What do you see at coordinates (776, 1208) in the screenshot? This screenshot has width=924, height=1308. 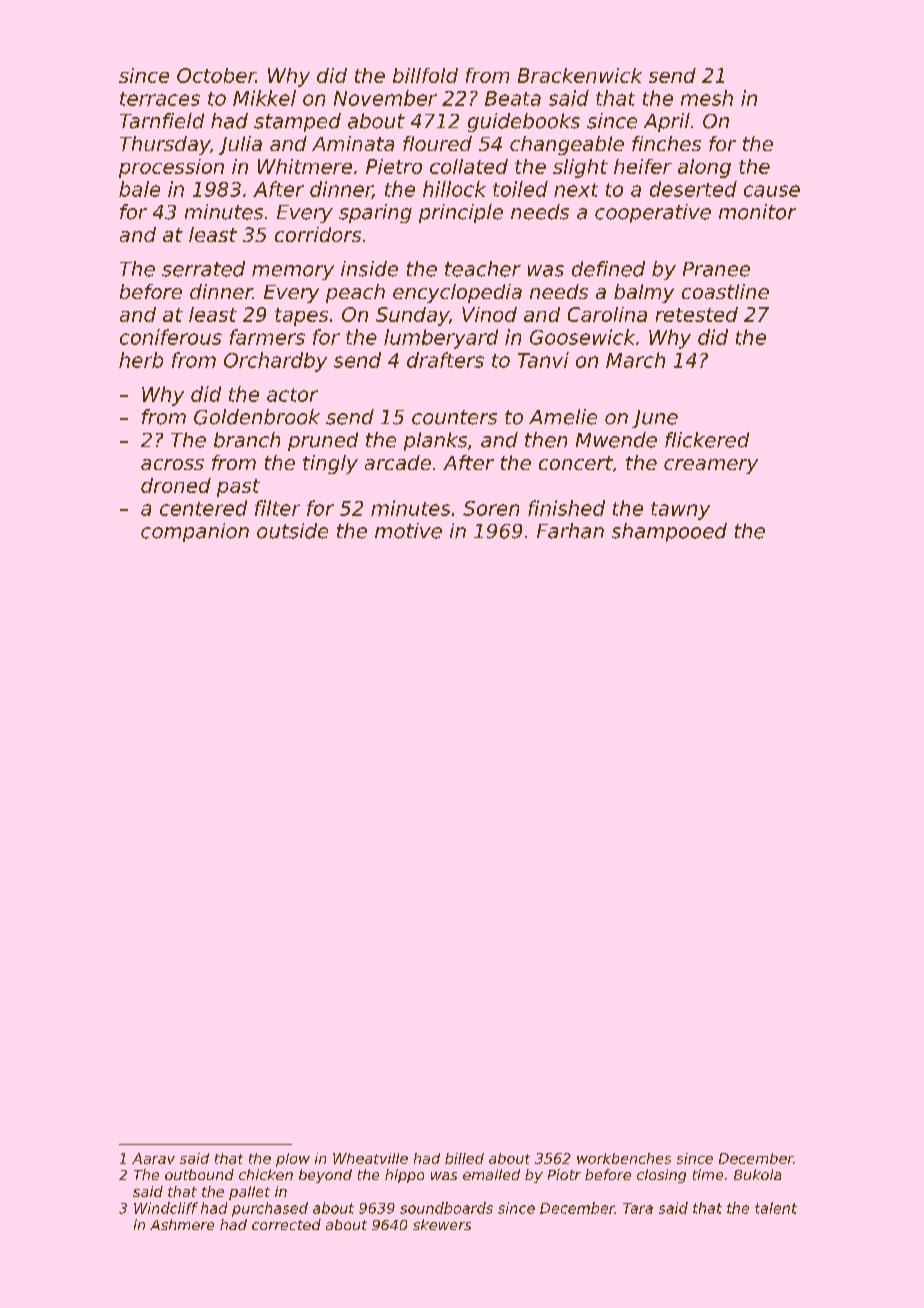 I see `talent` at bounding box center [776, 1208].
